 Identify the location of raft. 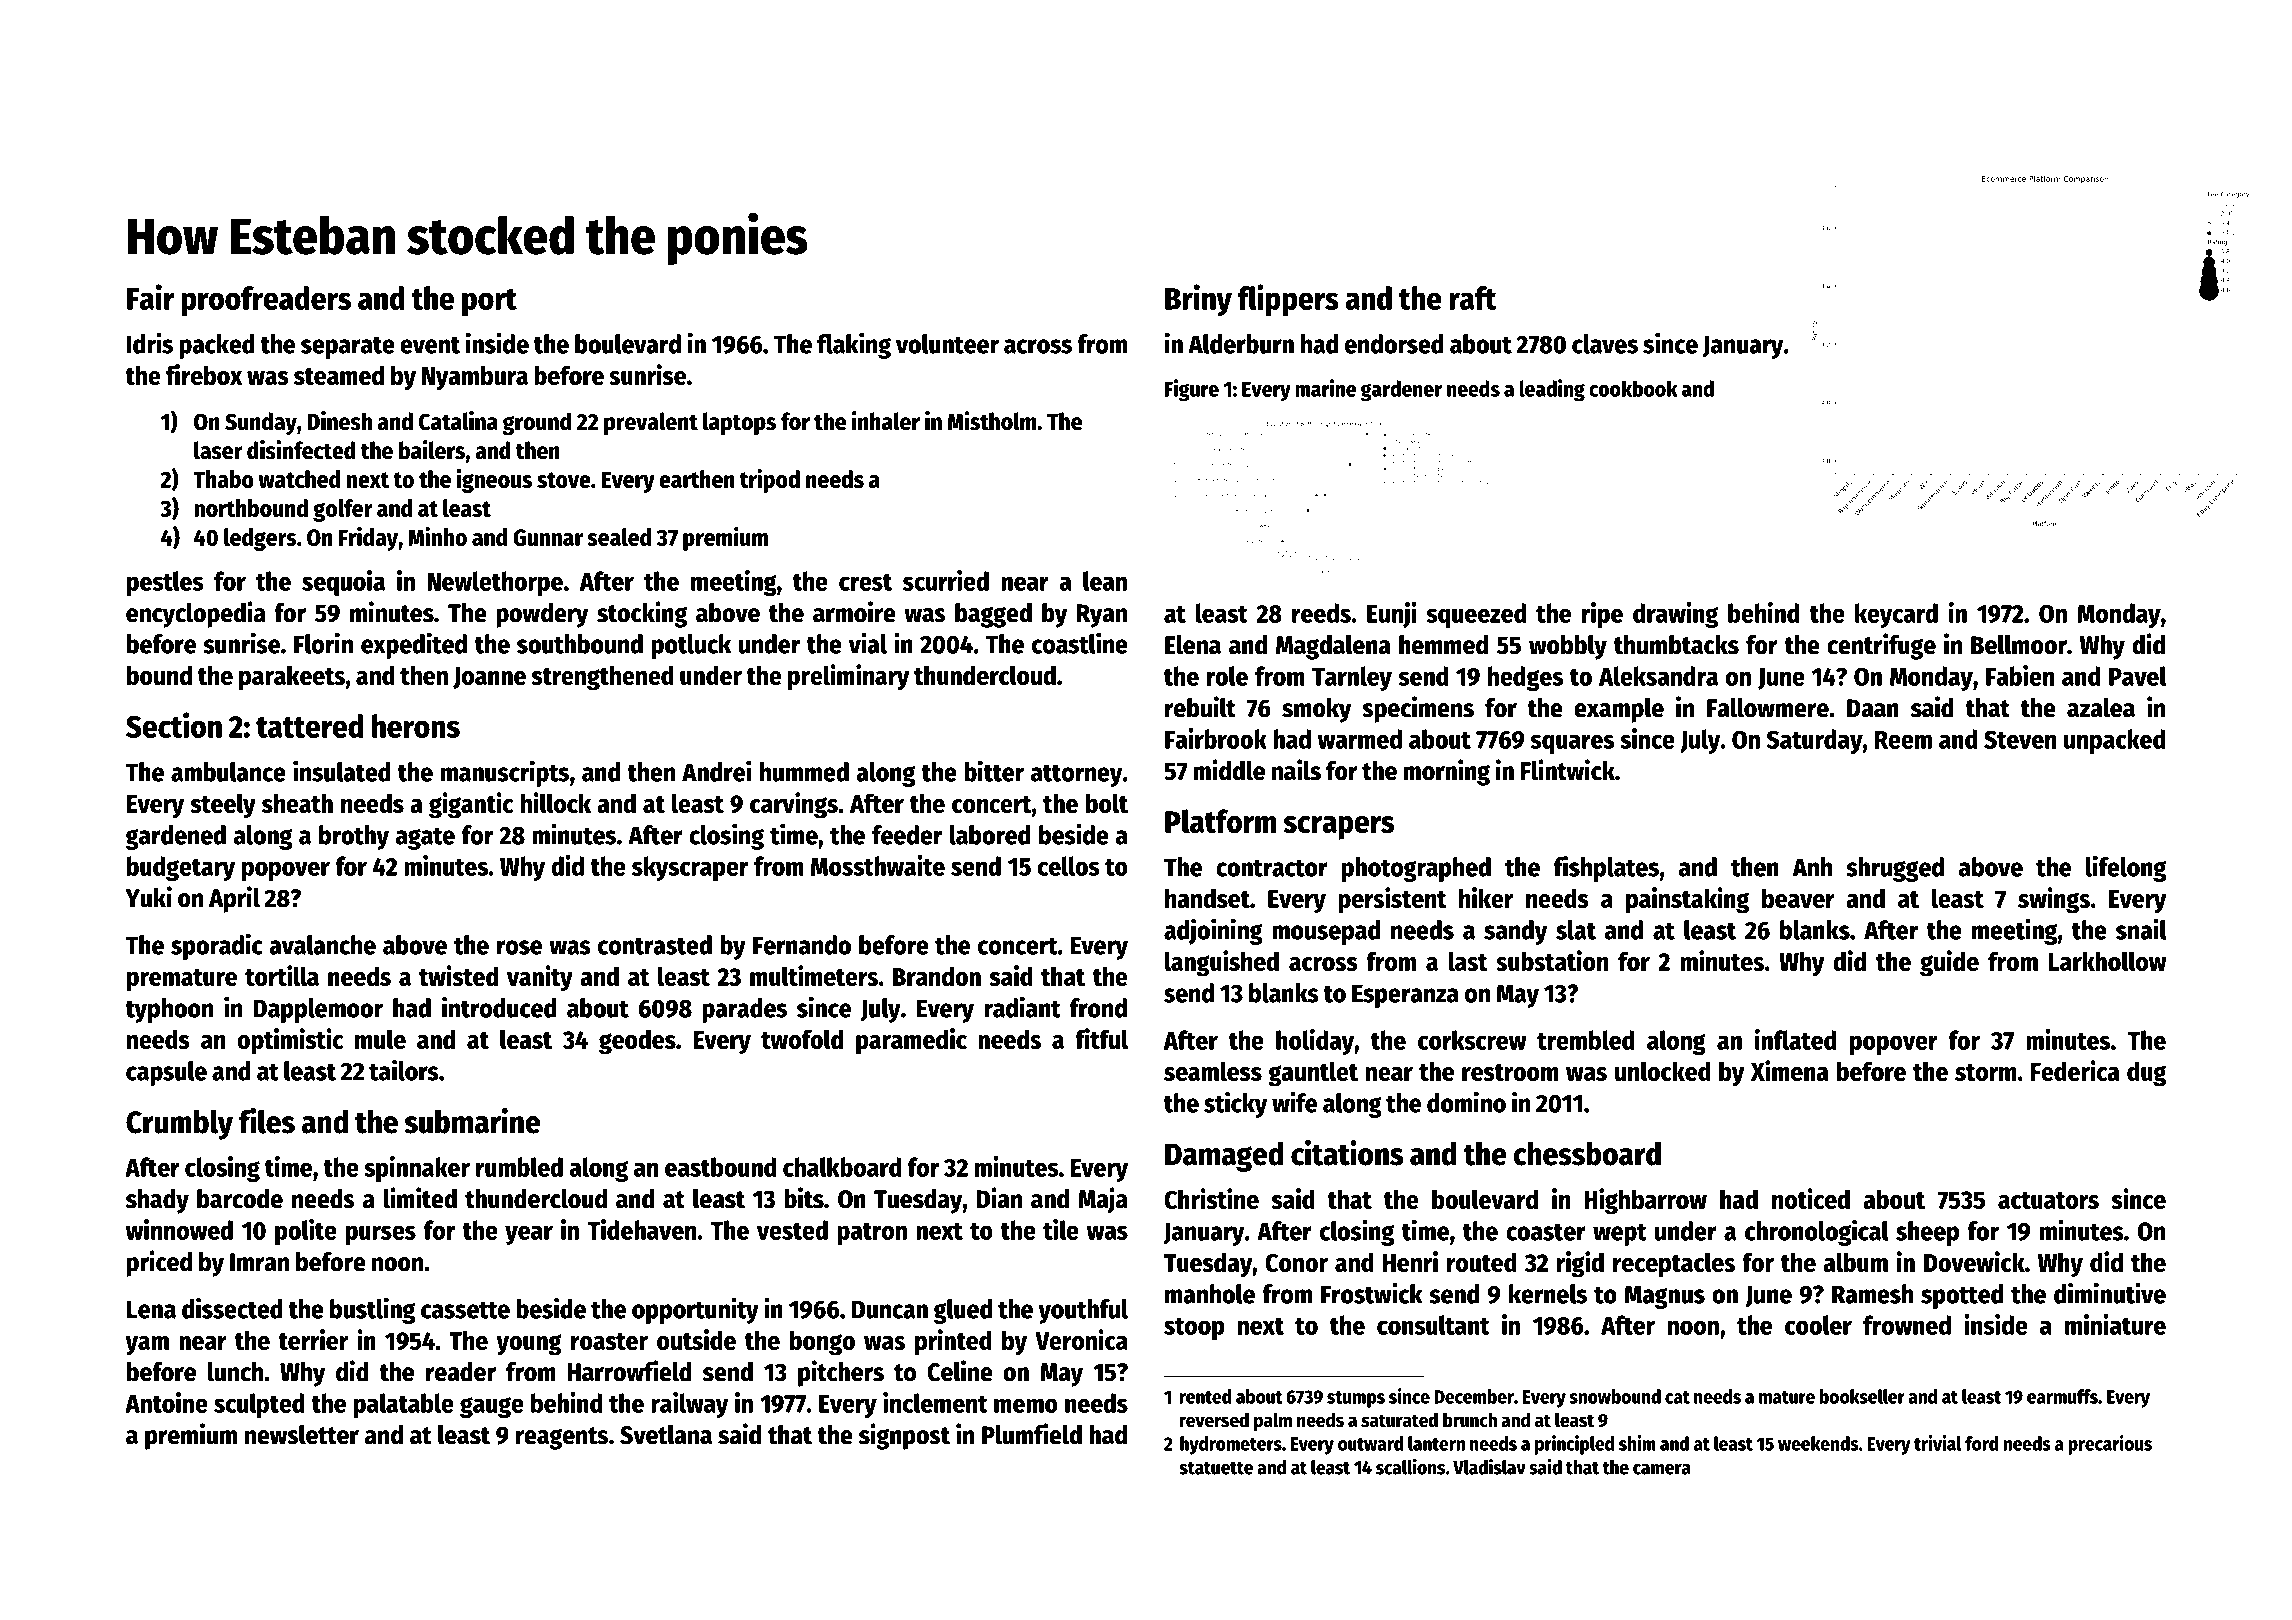
(1473, 298).
